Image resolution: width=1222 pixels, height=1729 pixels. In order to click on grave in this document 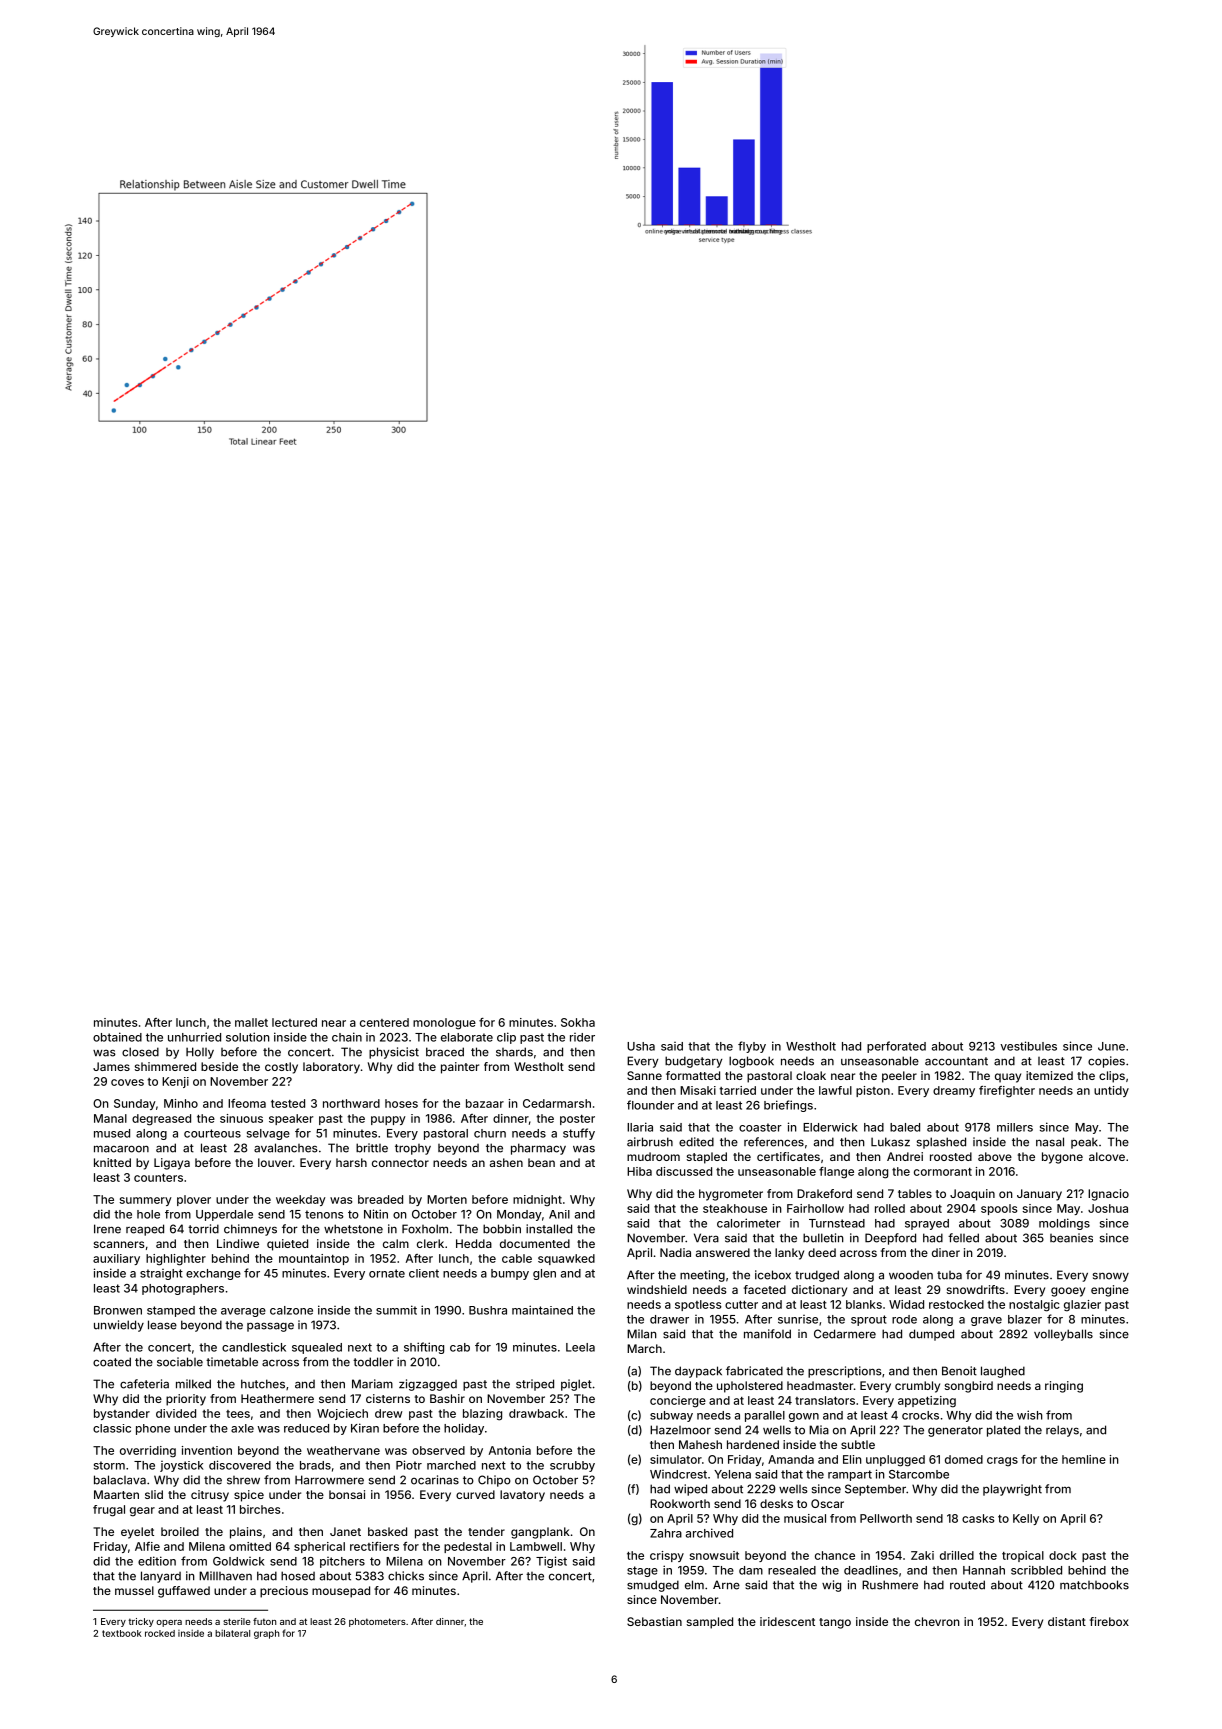, I will do `click(986, 1321)`.
